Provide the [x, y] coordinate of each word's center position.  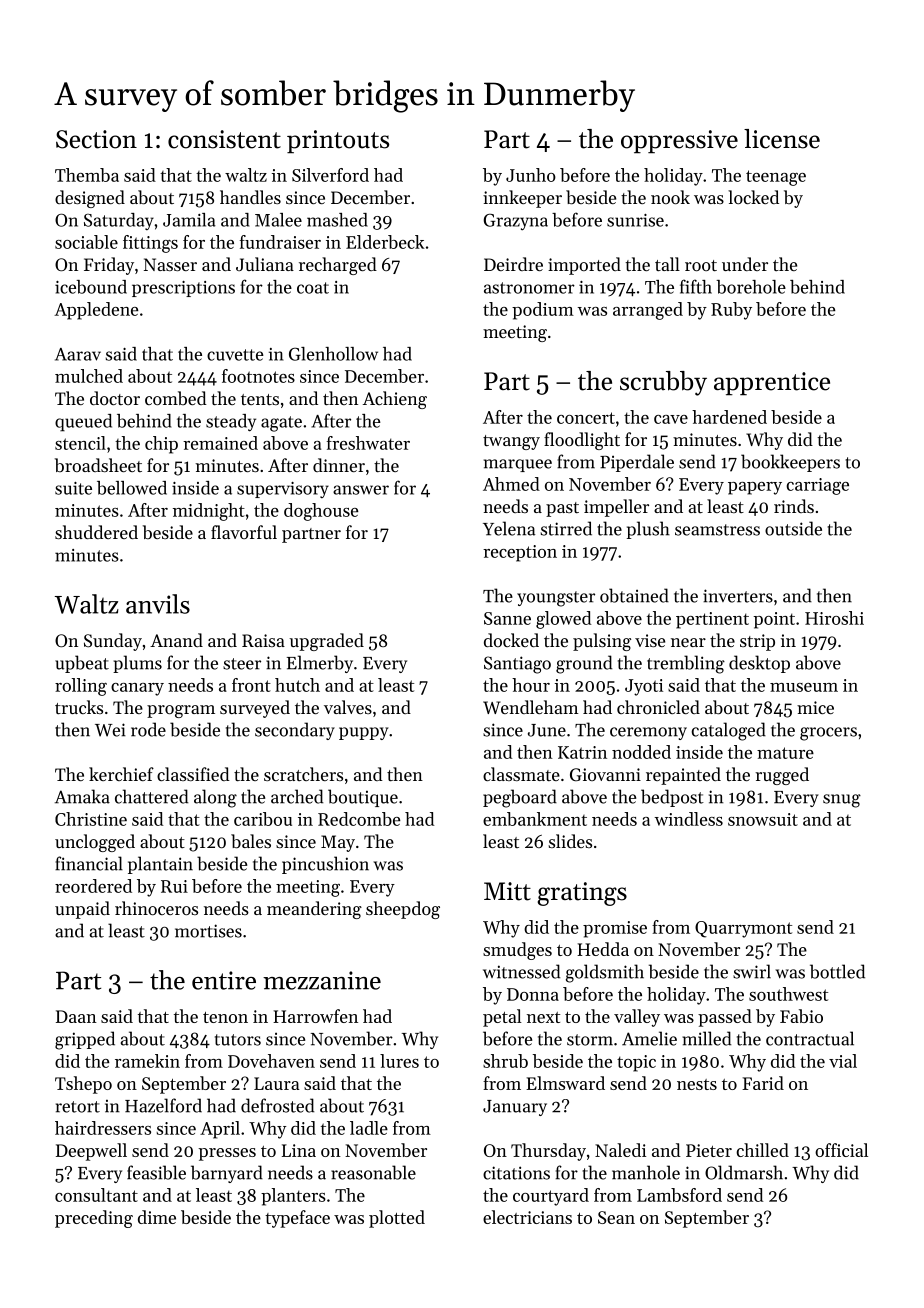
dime [157, 1217]
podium [543, 311]
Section [96, 139]
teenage [776, 178]
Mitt [507, 891]
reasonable [373, 1172]
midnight [209, 512]
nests [697, 1084]
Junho [531, 175]
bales [251, 841]
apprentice [772, 383]
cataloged [728, 731]
